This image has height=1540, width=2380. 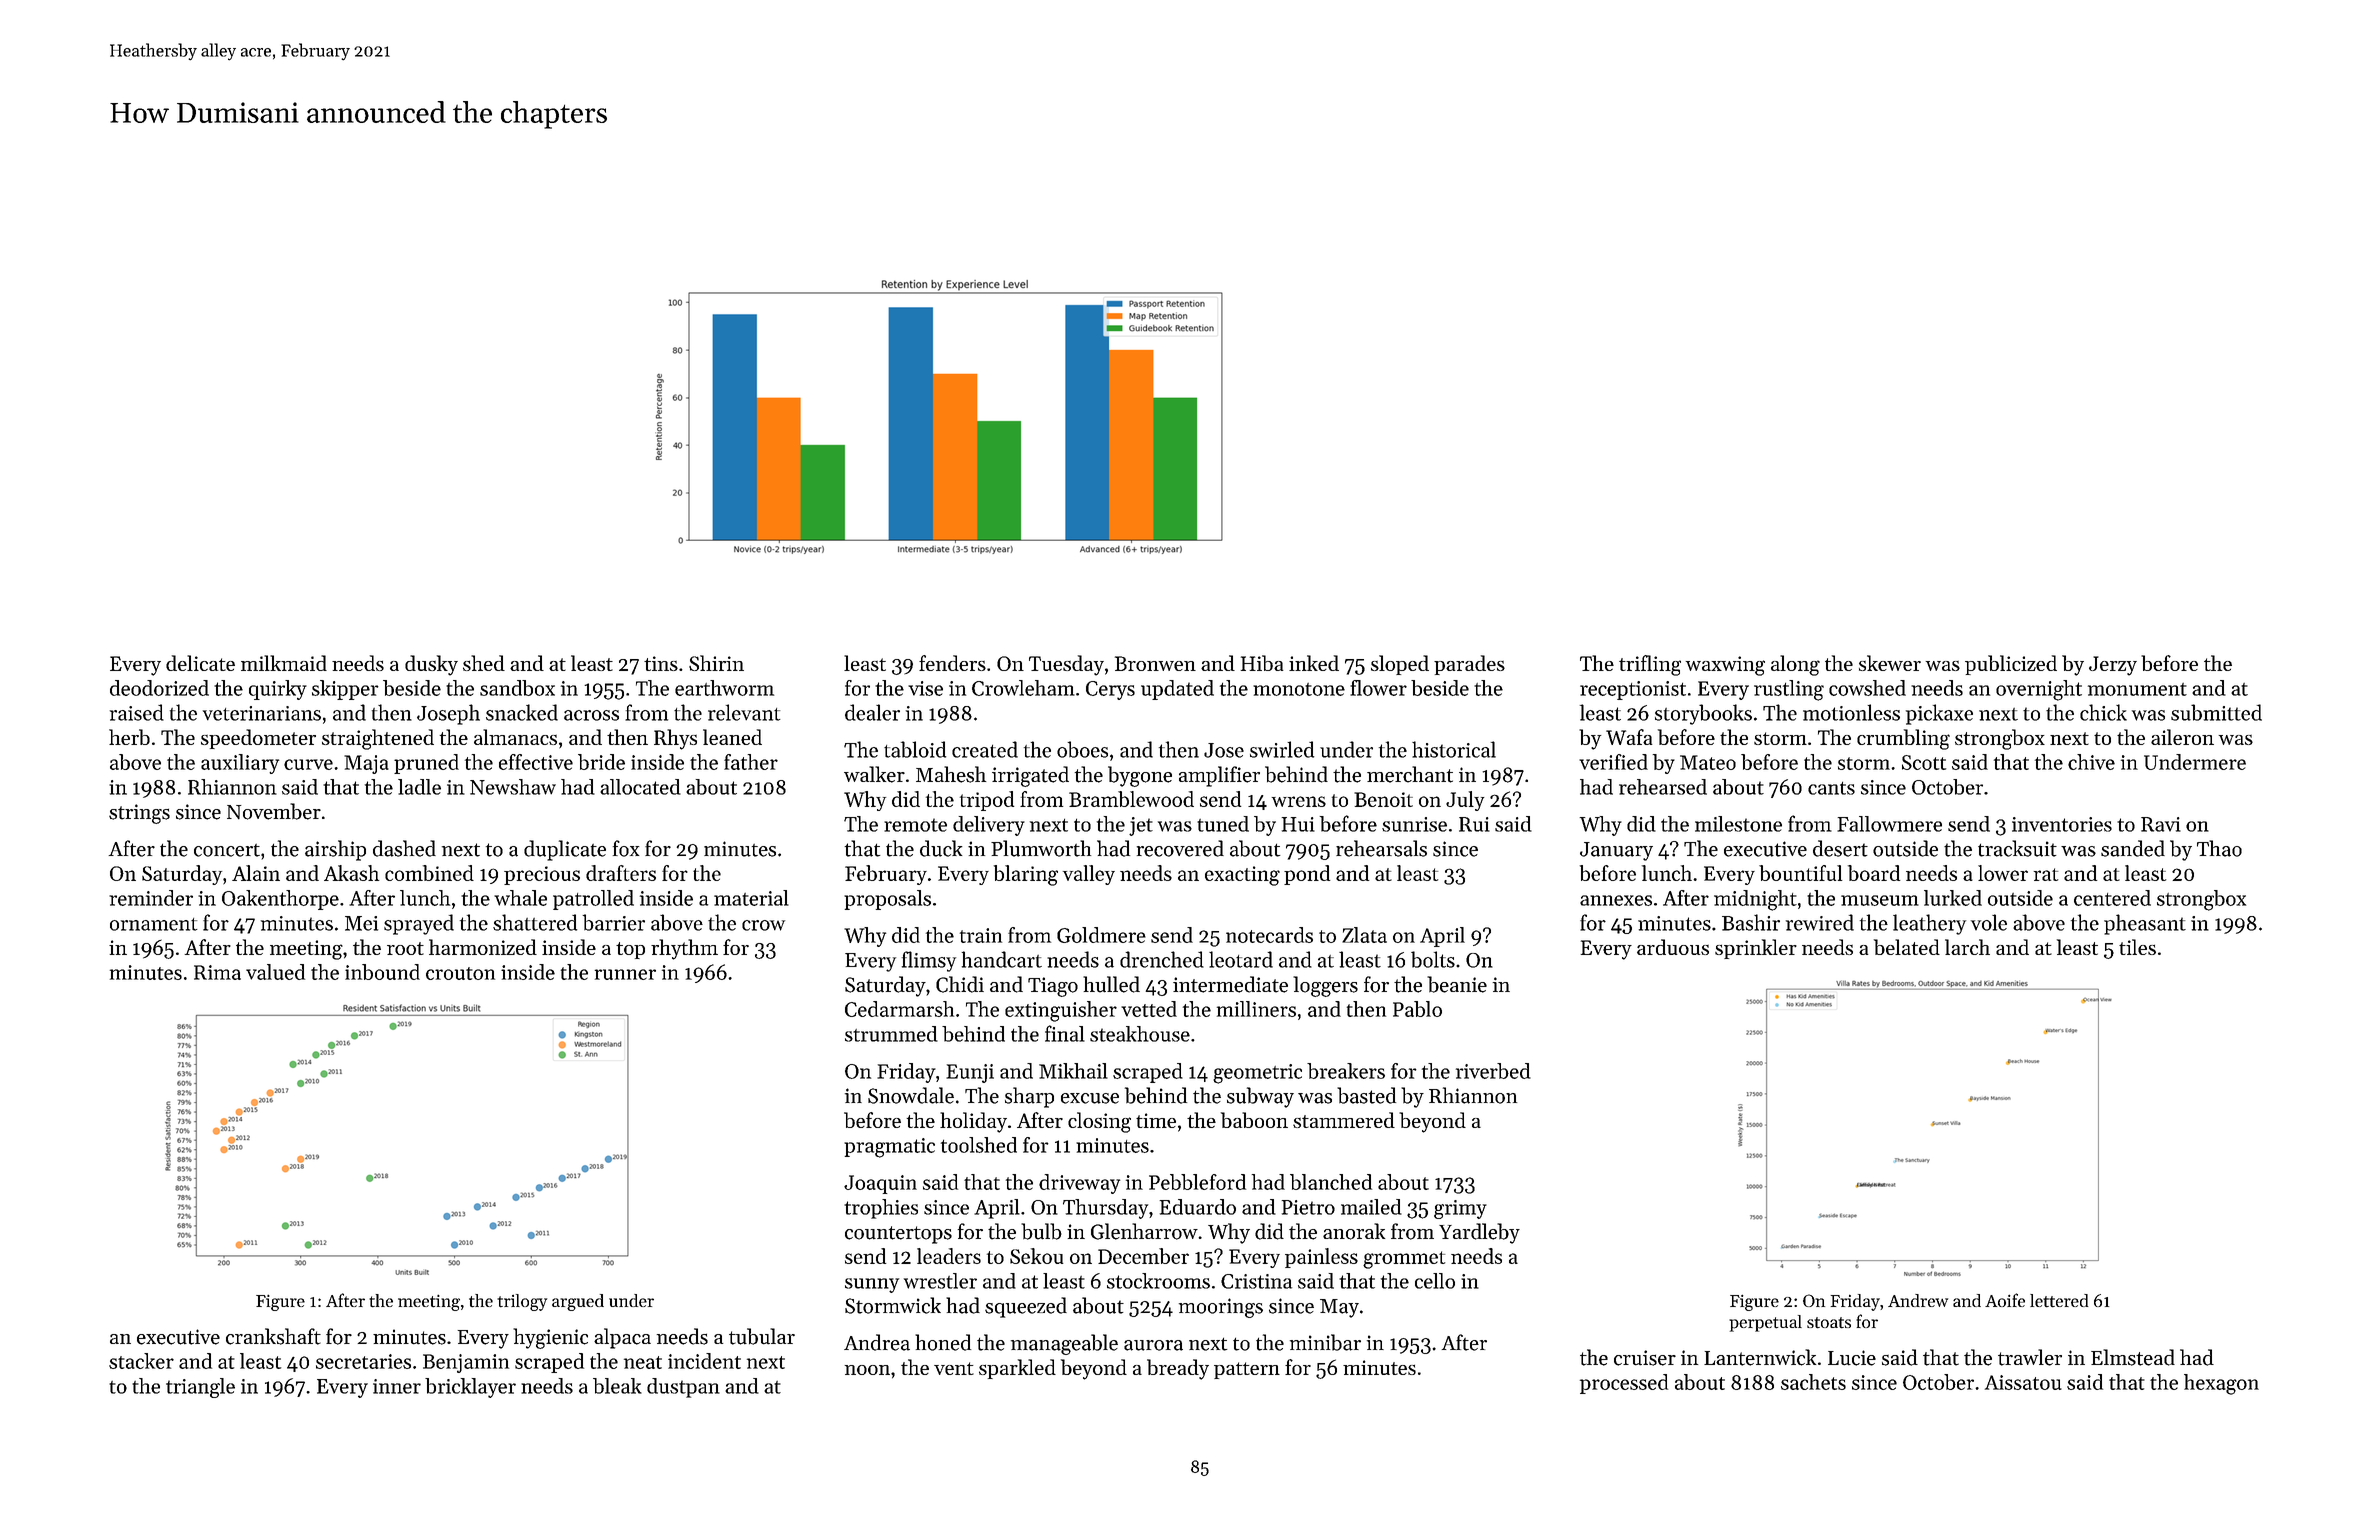 What do you see at coordinates (397, 1386) in the image?
I see `inner` at bounding box center [397, 1386].
